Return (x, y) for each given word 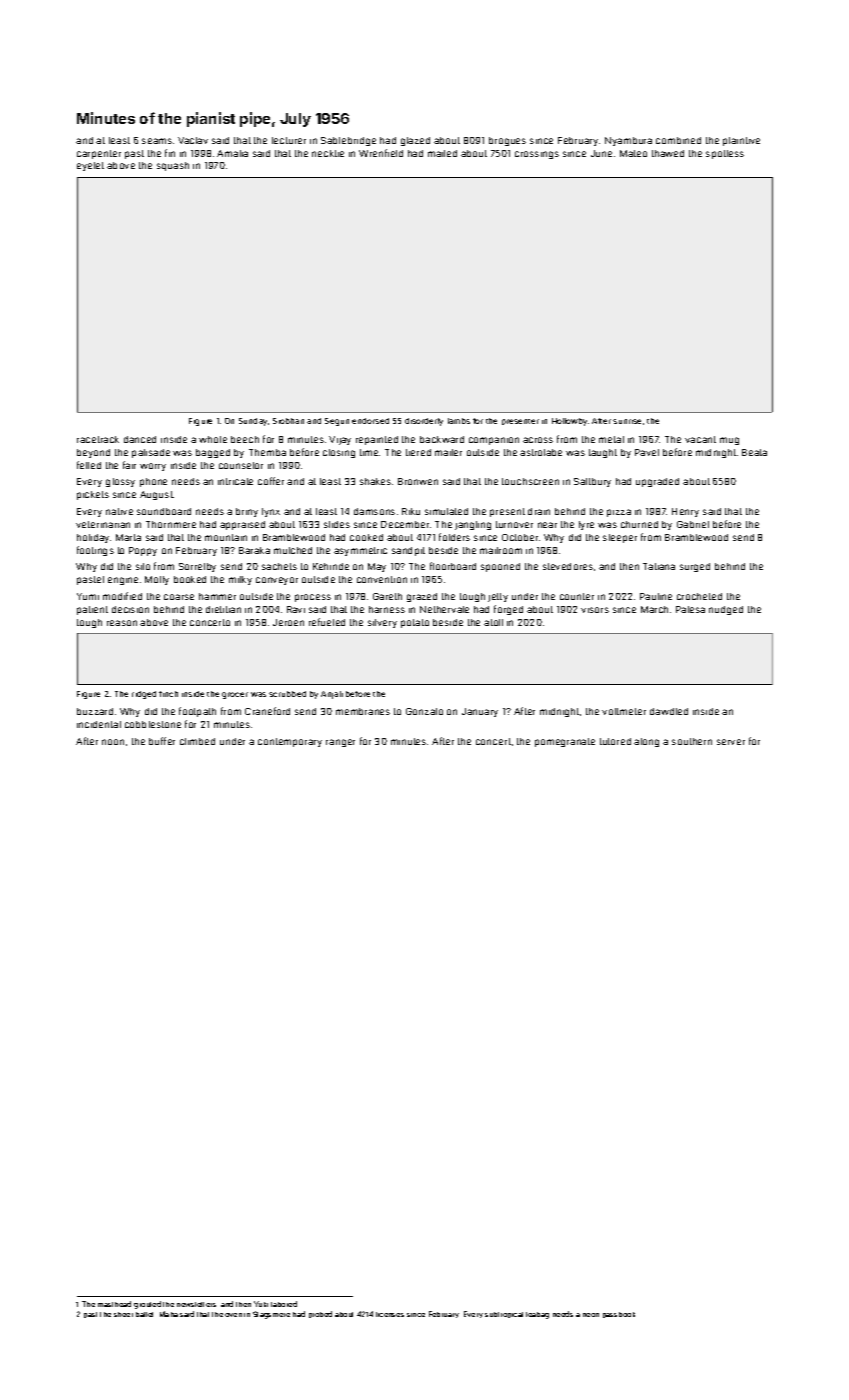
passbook (619, 1315)
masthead (114, 1304)
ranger (340, 743)
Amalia (232, 153)
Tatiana (659, 566)
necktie (328, 153)
